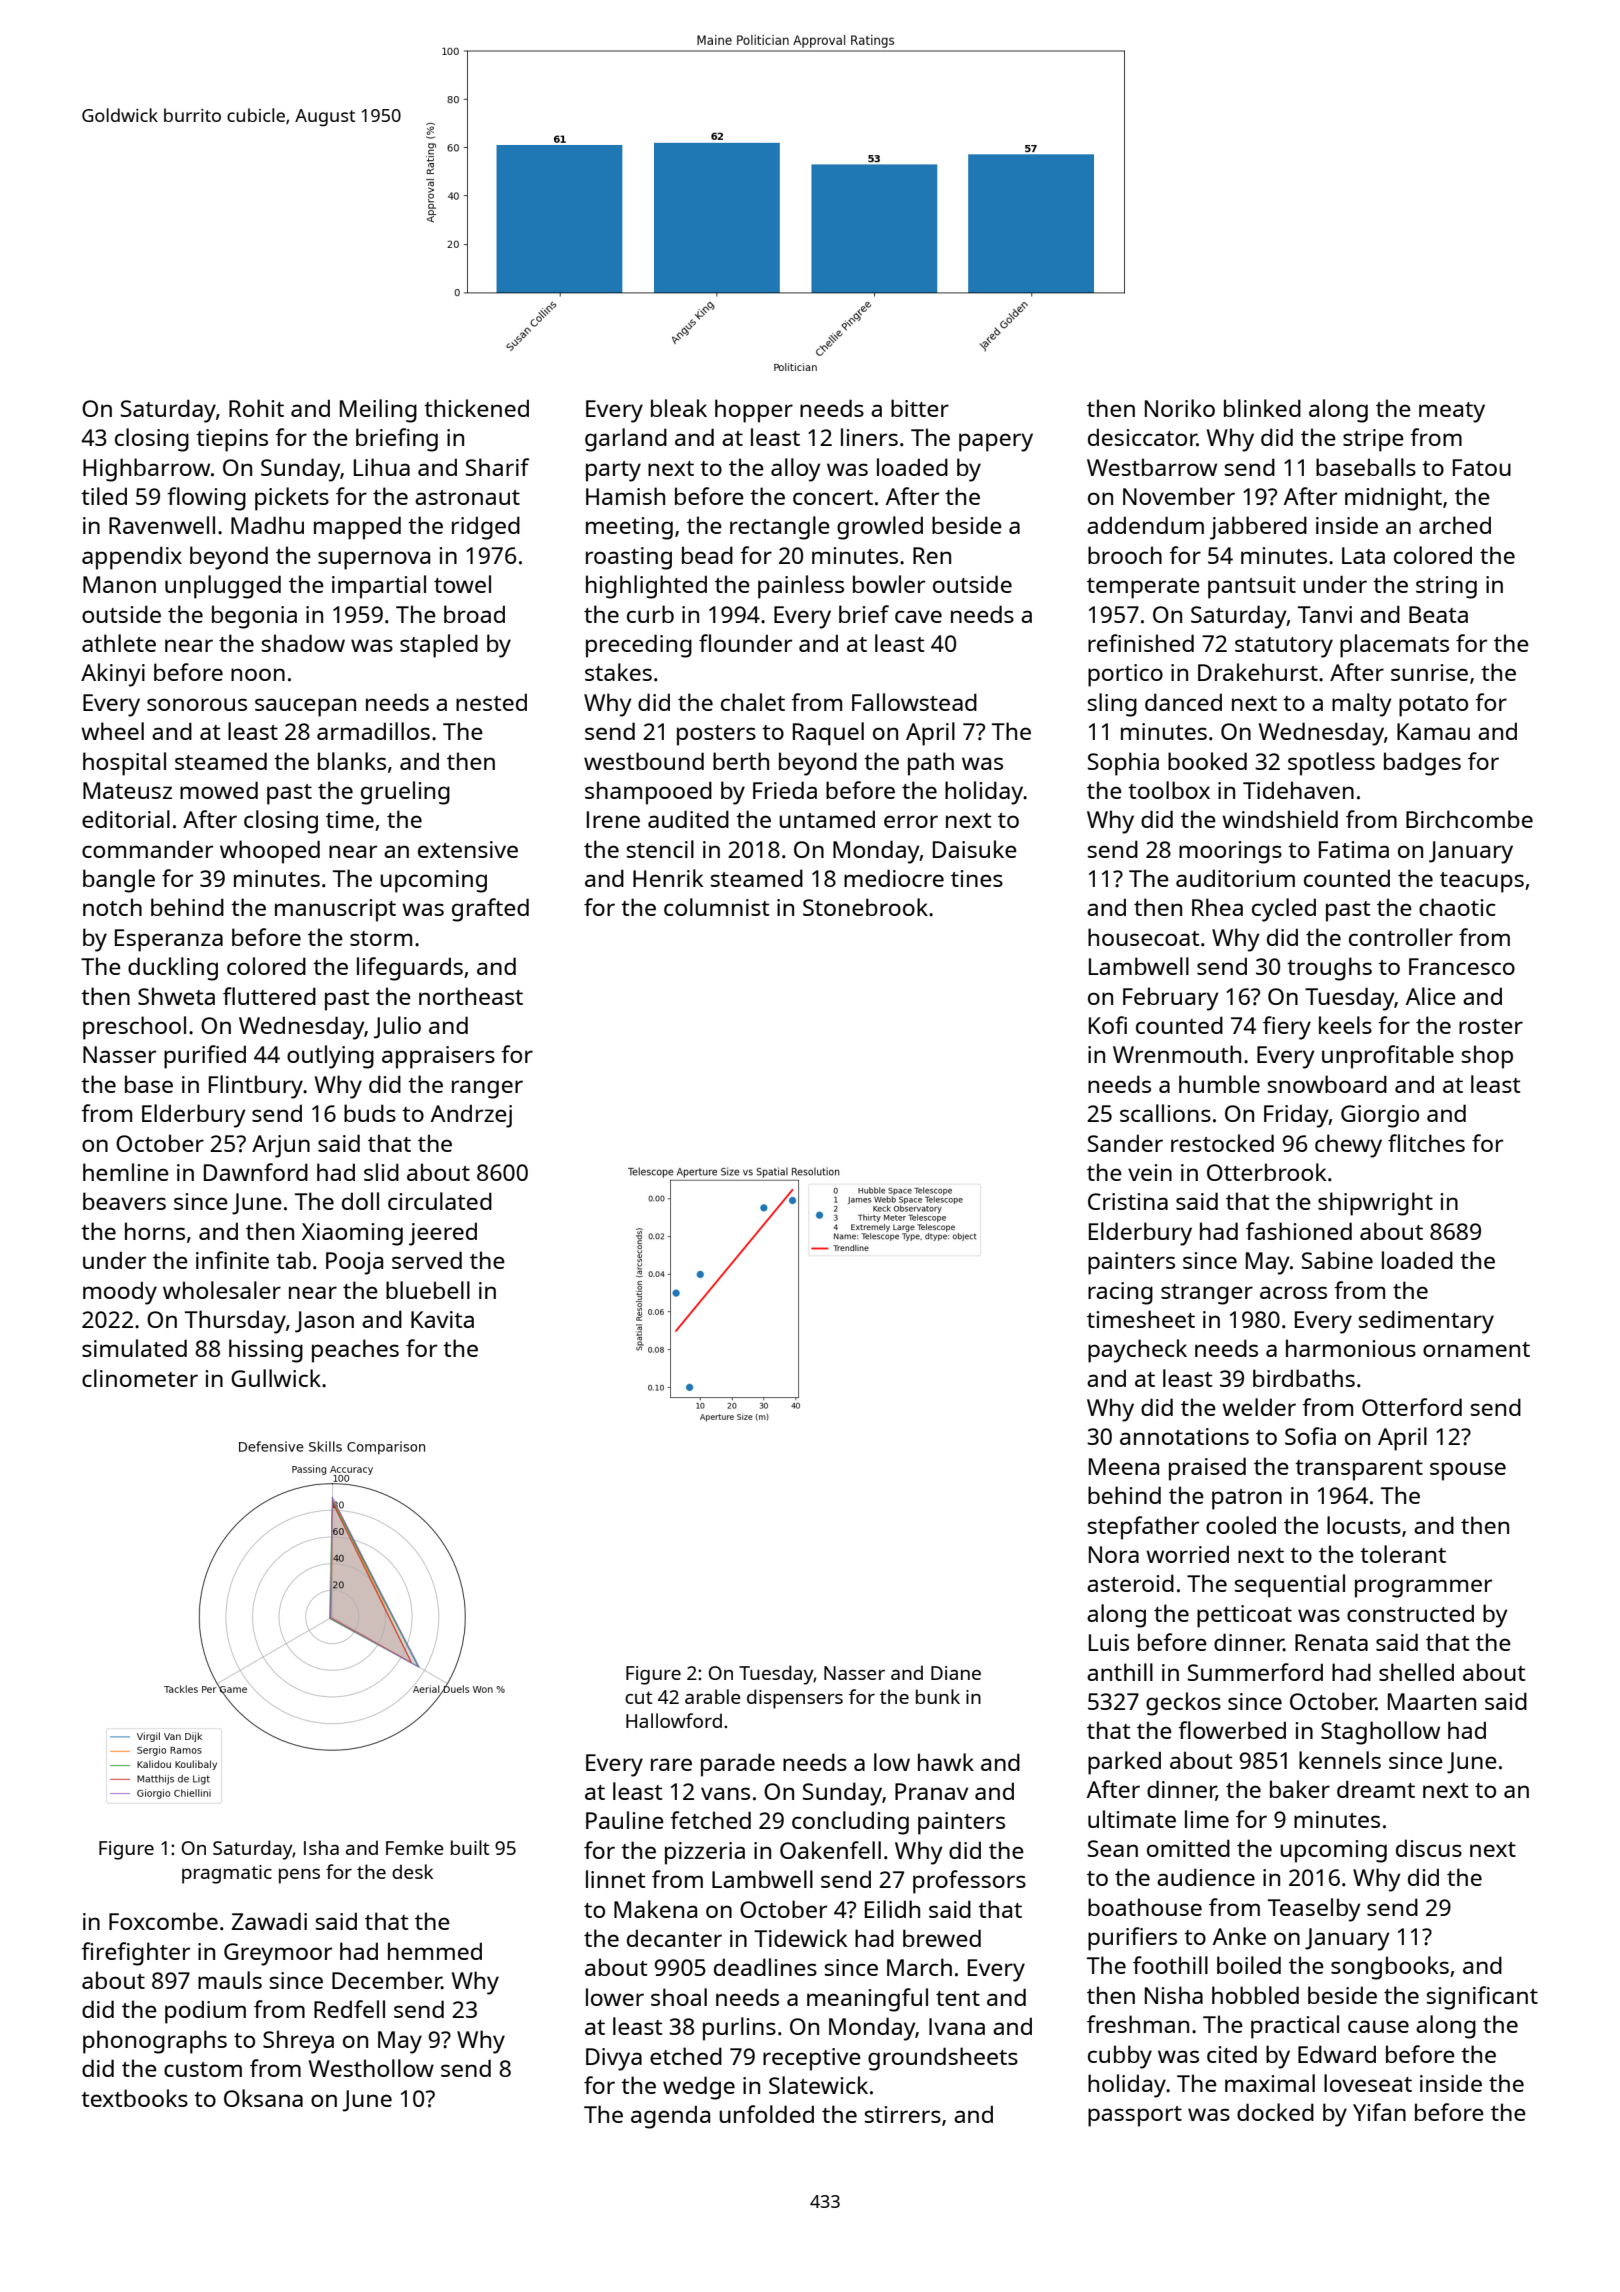 This page has height=2292, width=1620. What do you see at coordinates (638, 1697) in the page?
I see `cut` at bounding box center [638, 1697].
